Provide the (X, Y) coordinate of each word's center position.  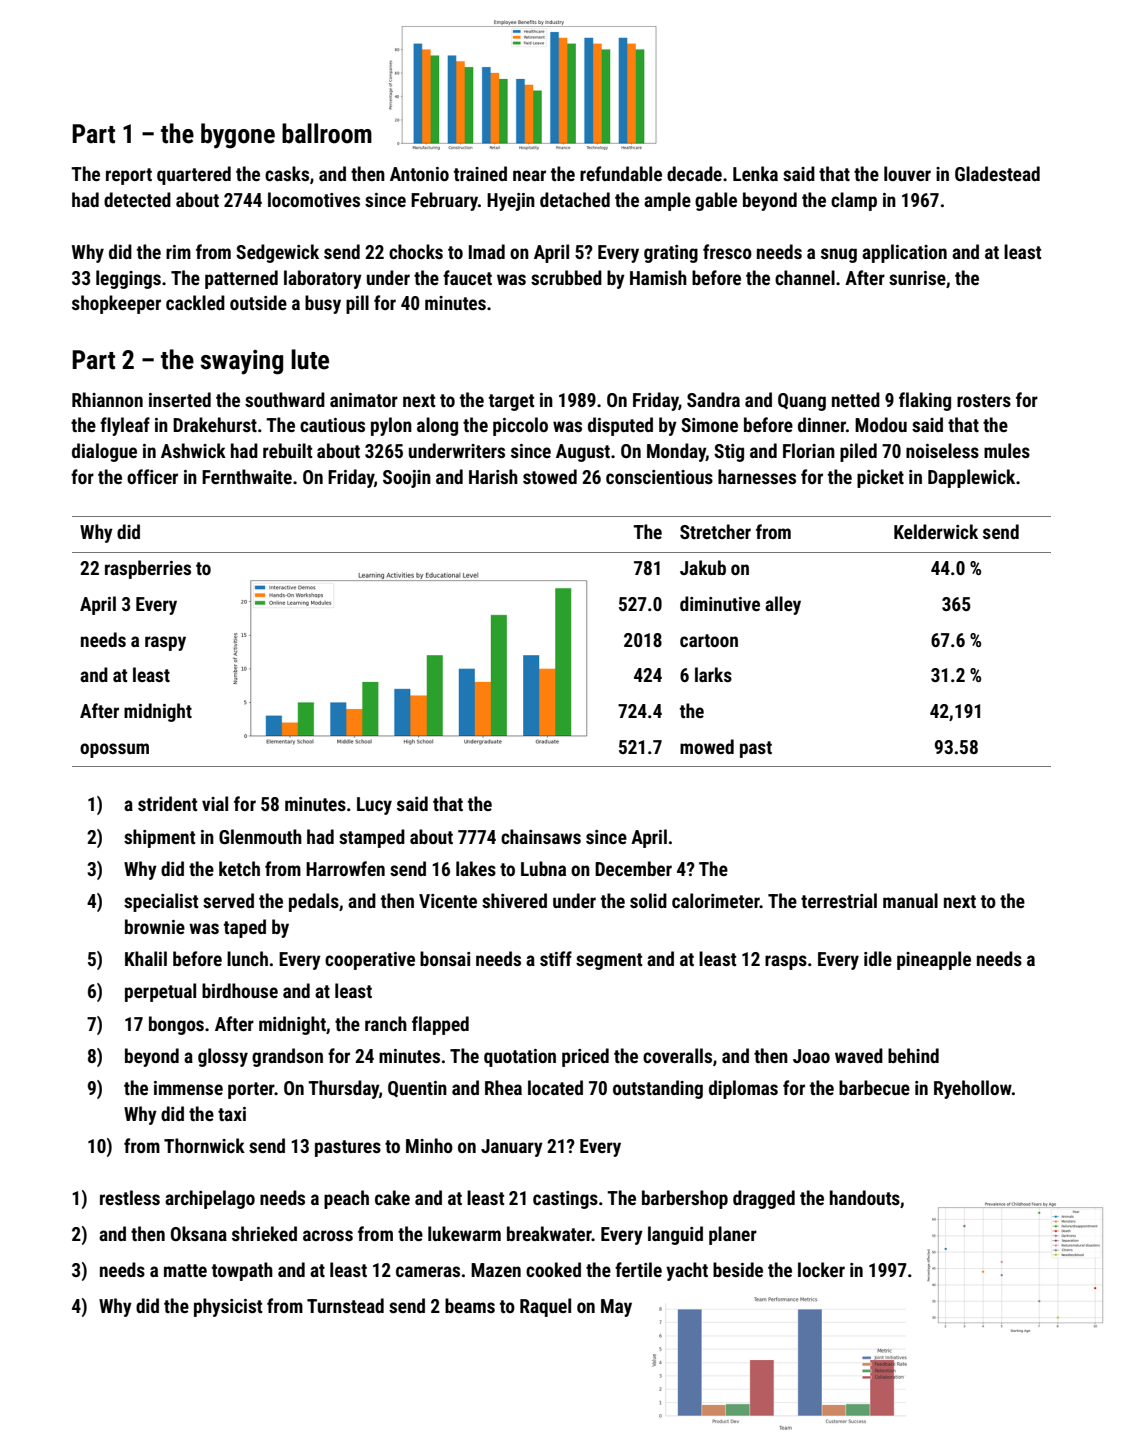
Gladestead (997, 173)
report (129, 176)
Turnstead (345, 1305)
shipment (159, 838)
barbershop (685, 1199)
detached (575, 199)
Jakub (703, 567)
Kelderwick (936, 531)
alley (783, 605)
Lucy (374, 806)
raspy (165, 643)
